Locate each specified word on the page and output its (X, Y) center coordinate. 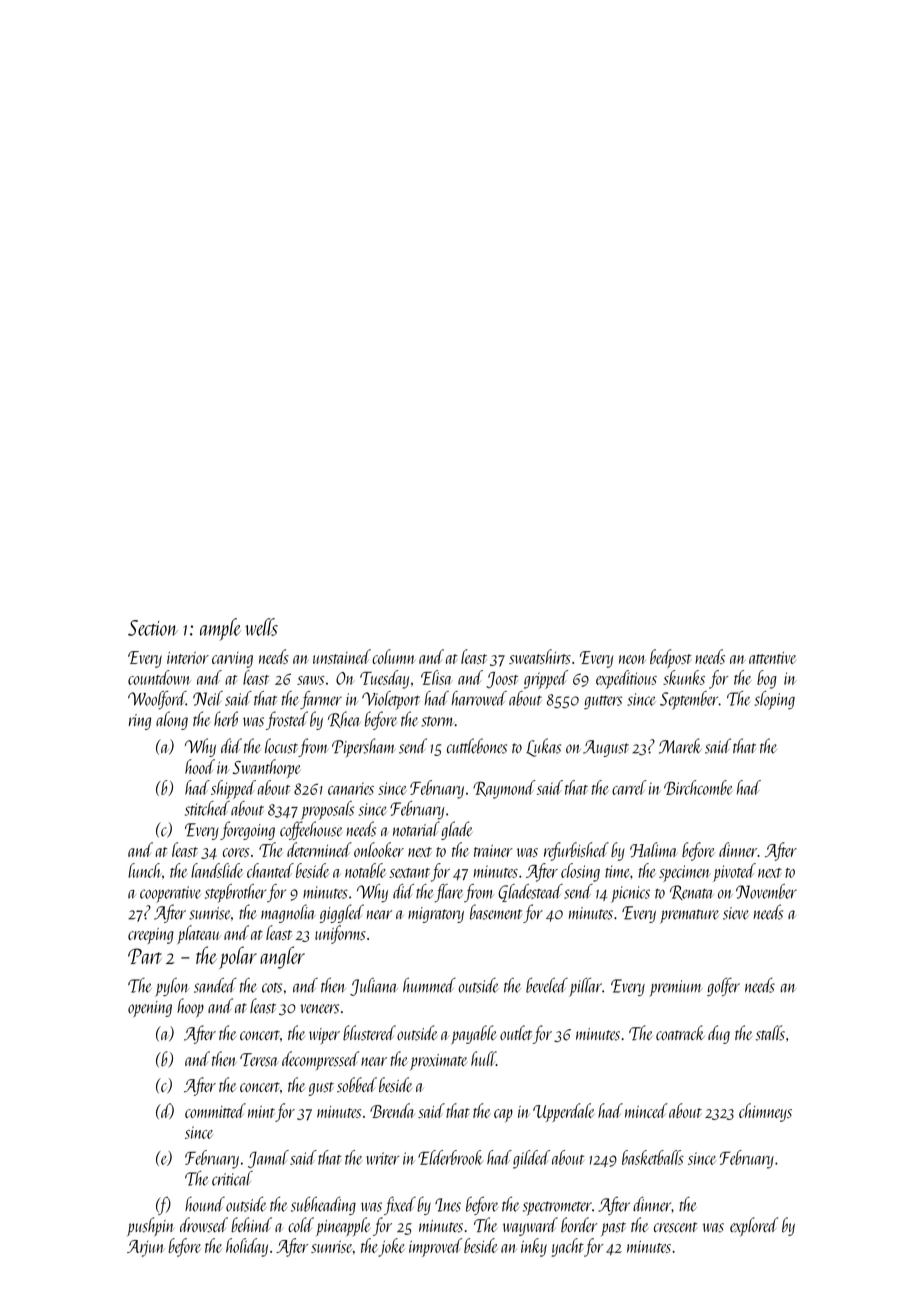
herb (226, 719)
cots (272, 987)
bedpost (671, 658)
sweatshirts (540, 656)
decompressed (320, 1060)
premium (676, 988)
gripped (546, 679)
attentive (772, 658)
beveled (547, 985)
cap (503, 1115)
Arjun (145, 1248)
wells (261, 627)
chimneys (765, 1112)
